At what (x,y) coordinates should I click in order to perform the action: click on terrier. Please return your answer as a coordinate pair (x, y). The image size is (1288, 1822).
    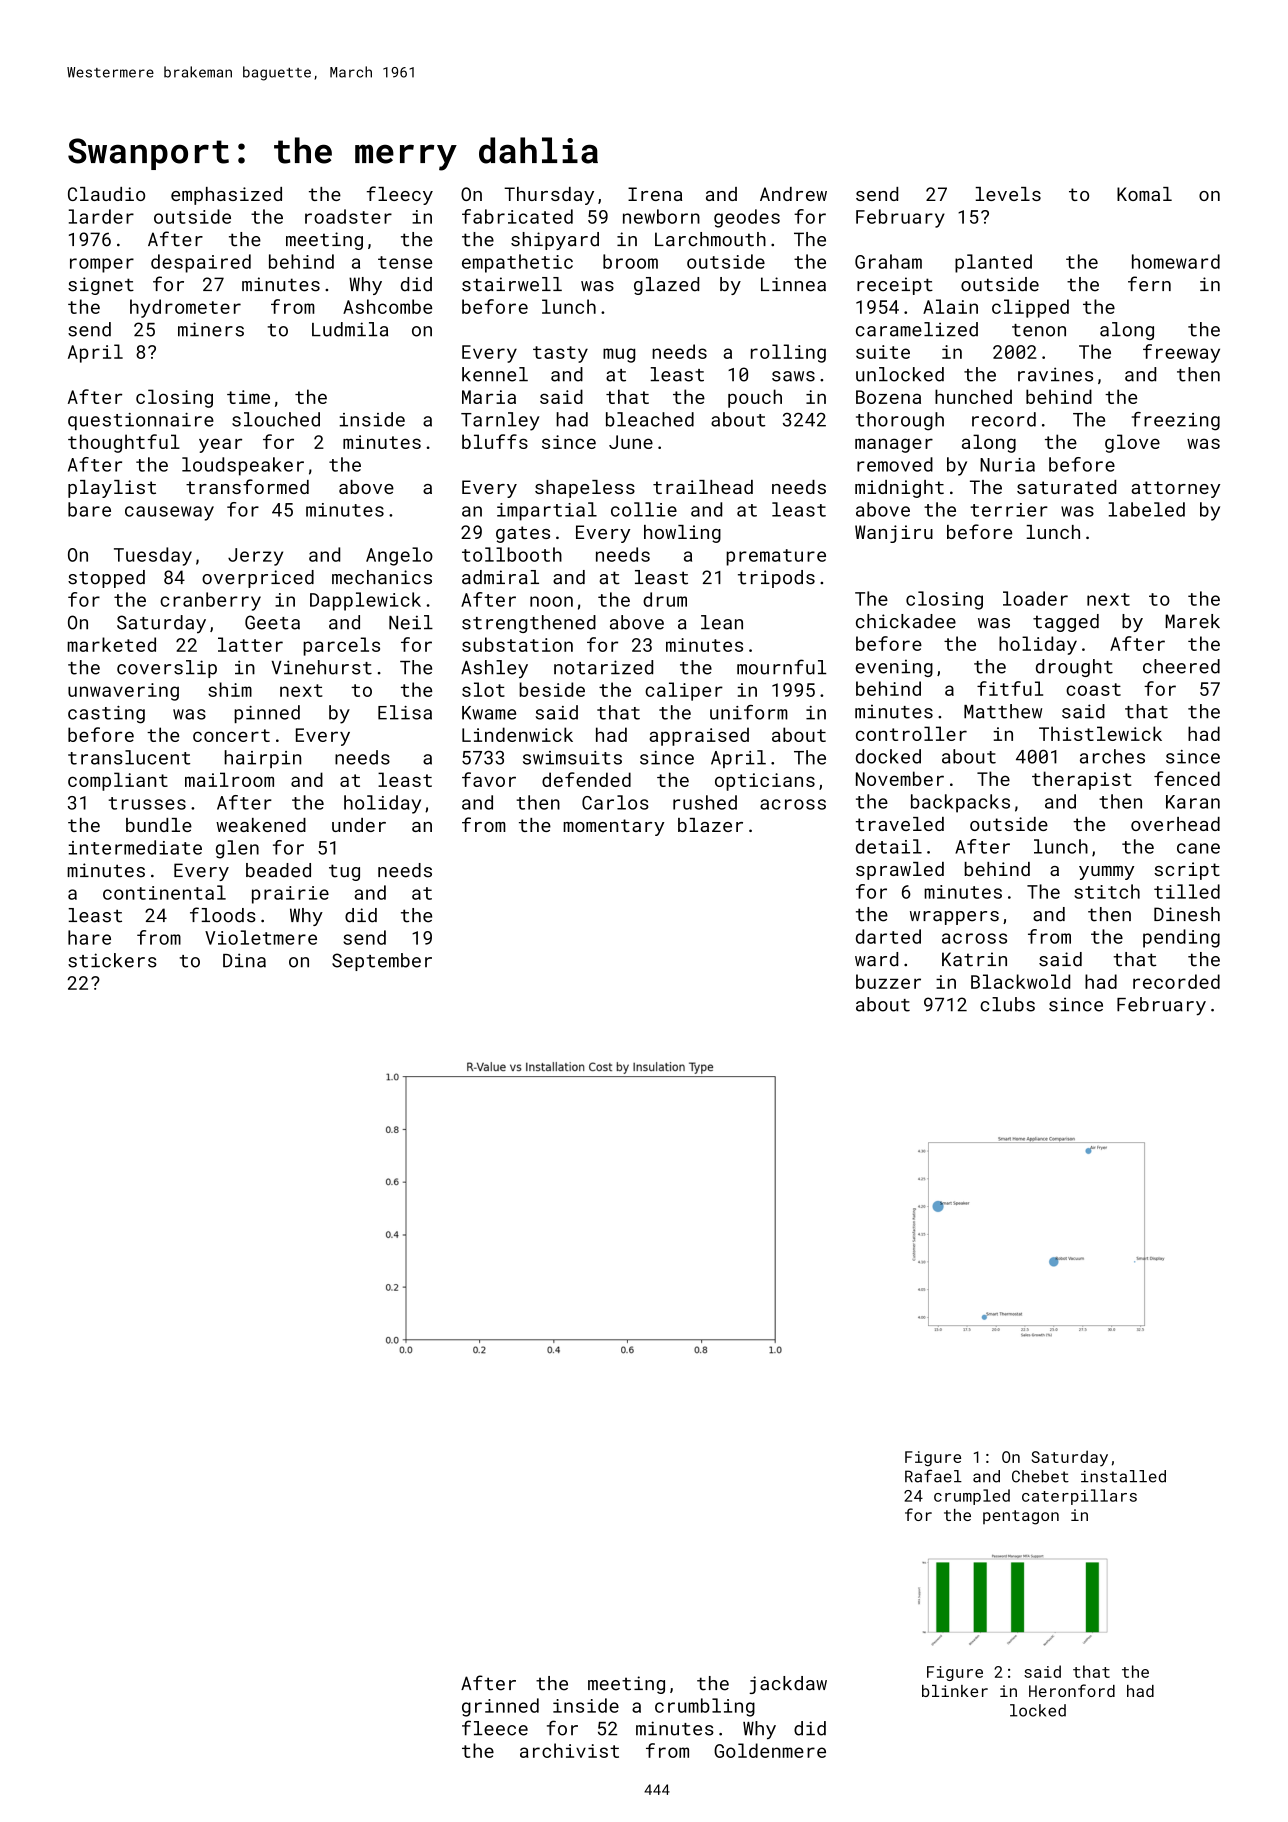
    Looking at the image, I should click on (1009, 510).
